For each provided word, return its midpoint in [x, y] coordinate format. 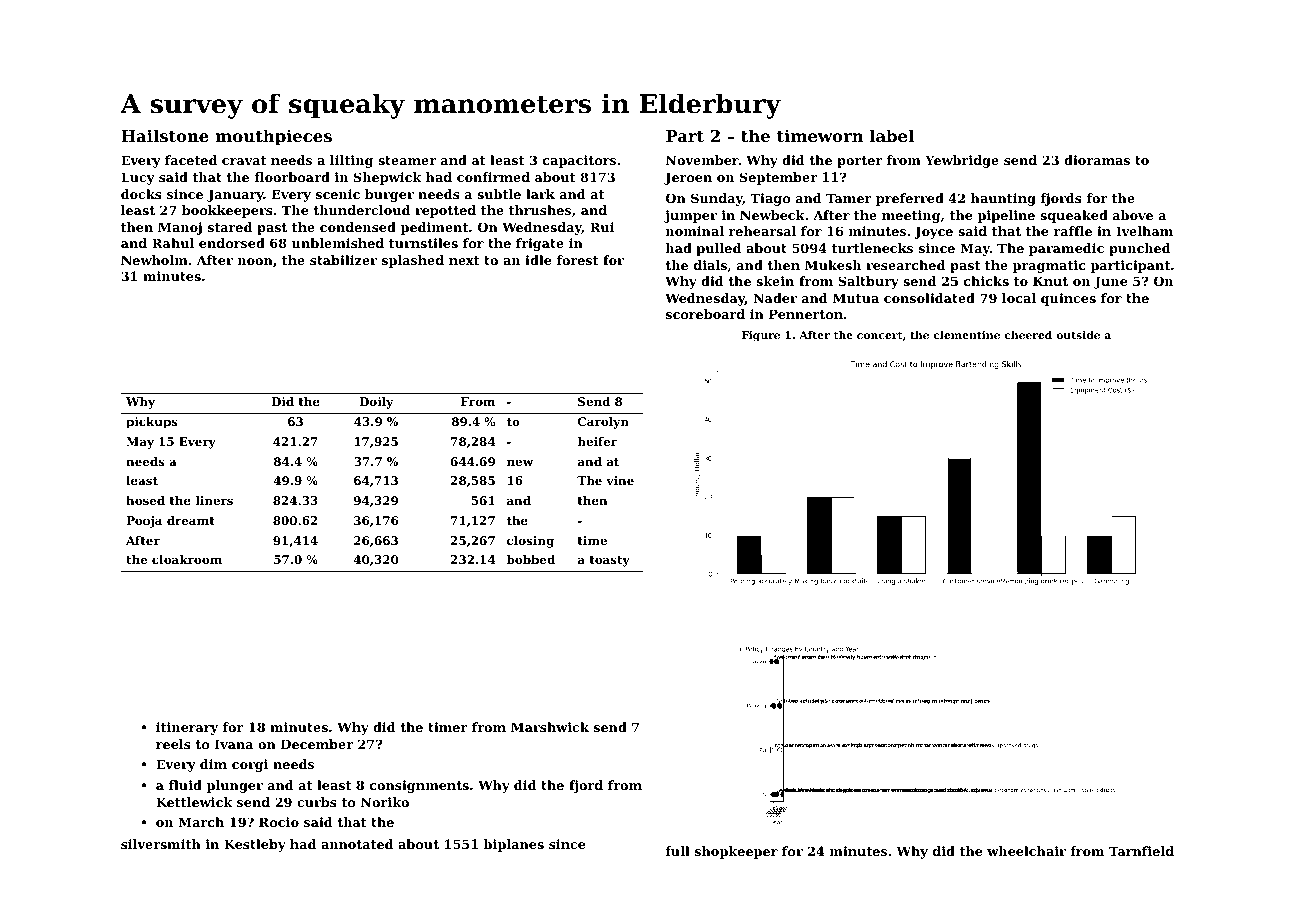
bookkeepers [227, 211]
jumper [690, 216]
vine [620, 480]
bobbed [531, 559]
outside [1078, 335]
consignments [419, 786]
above [1133, 215]
